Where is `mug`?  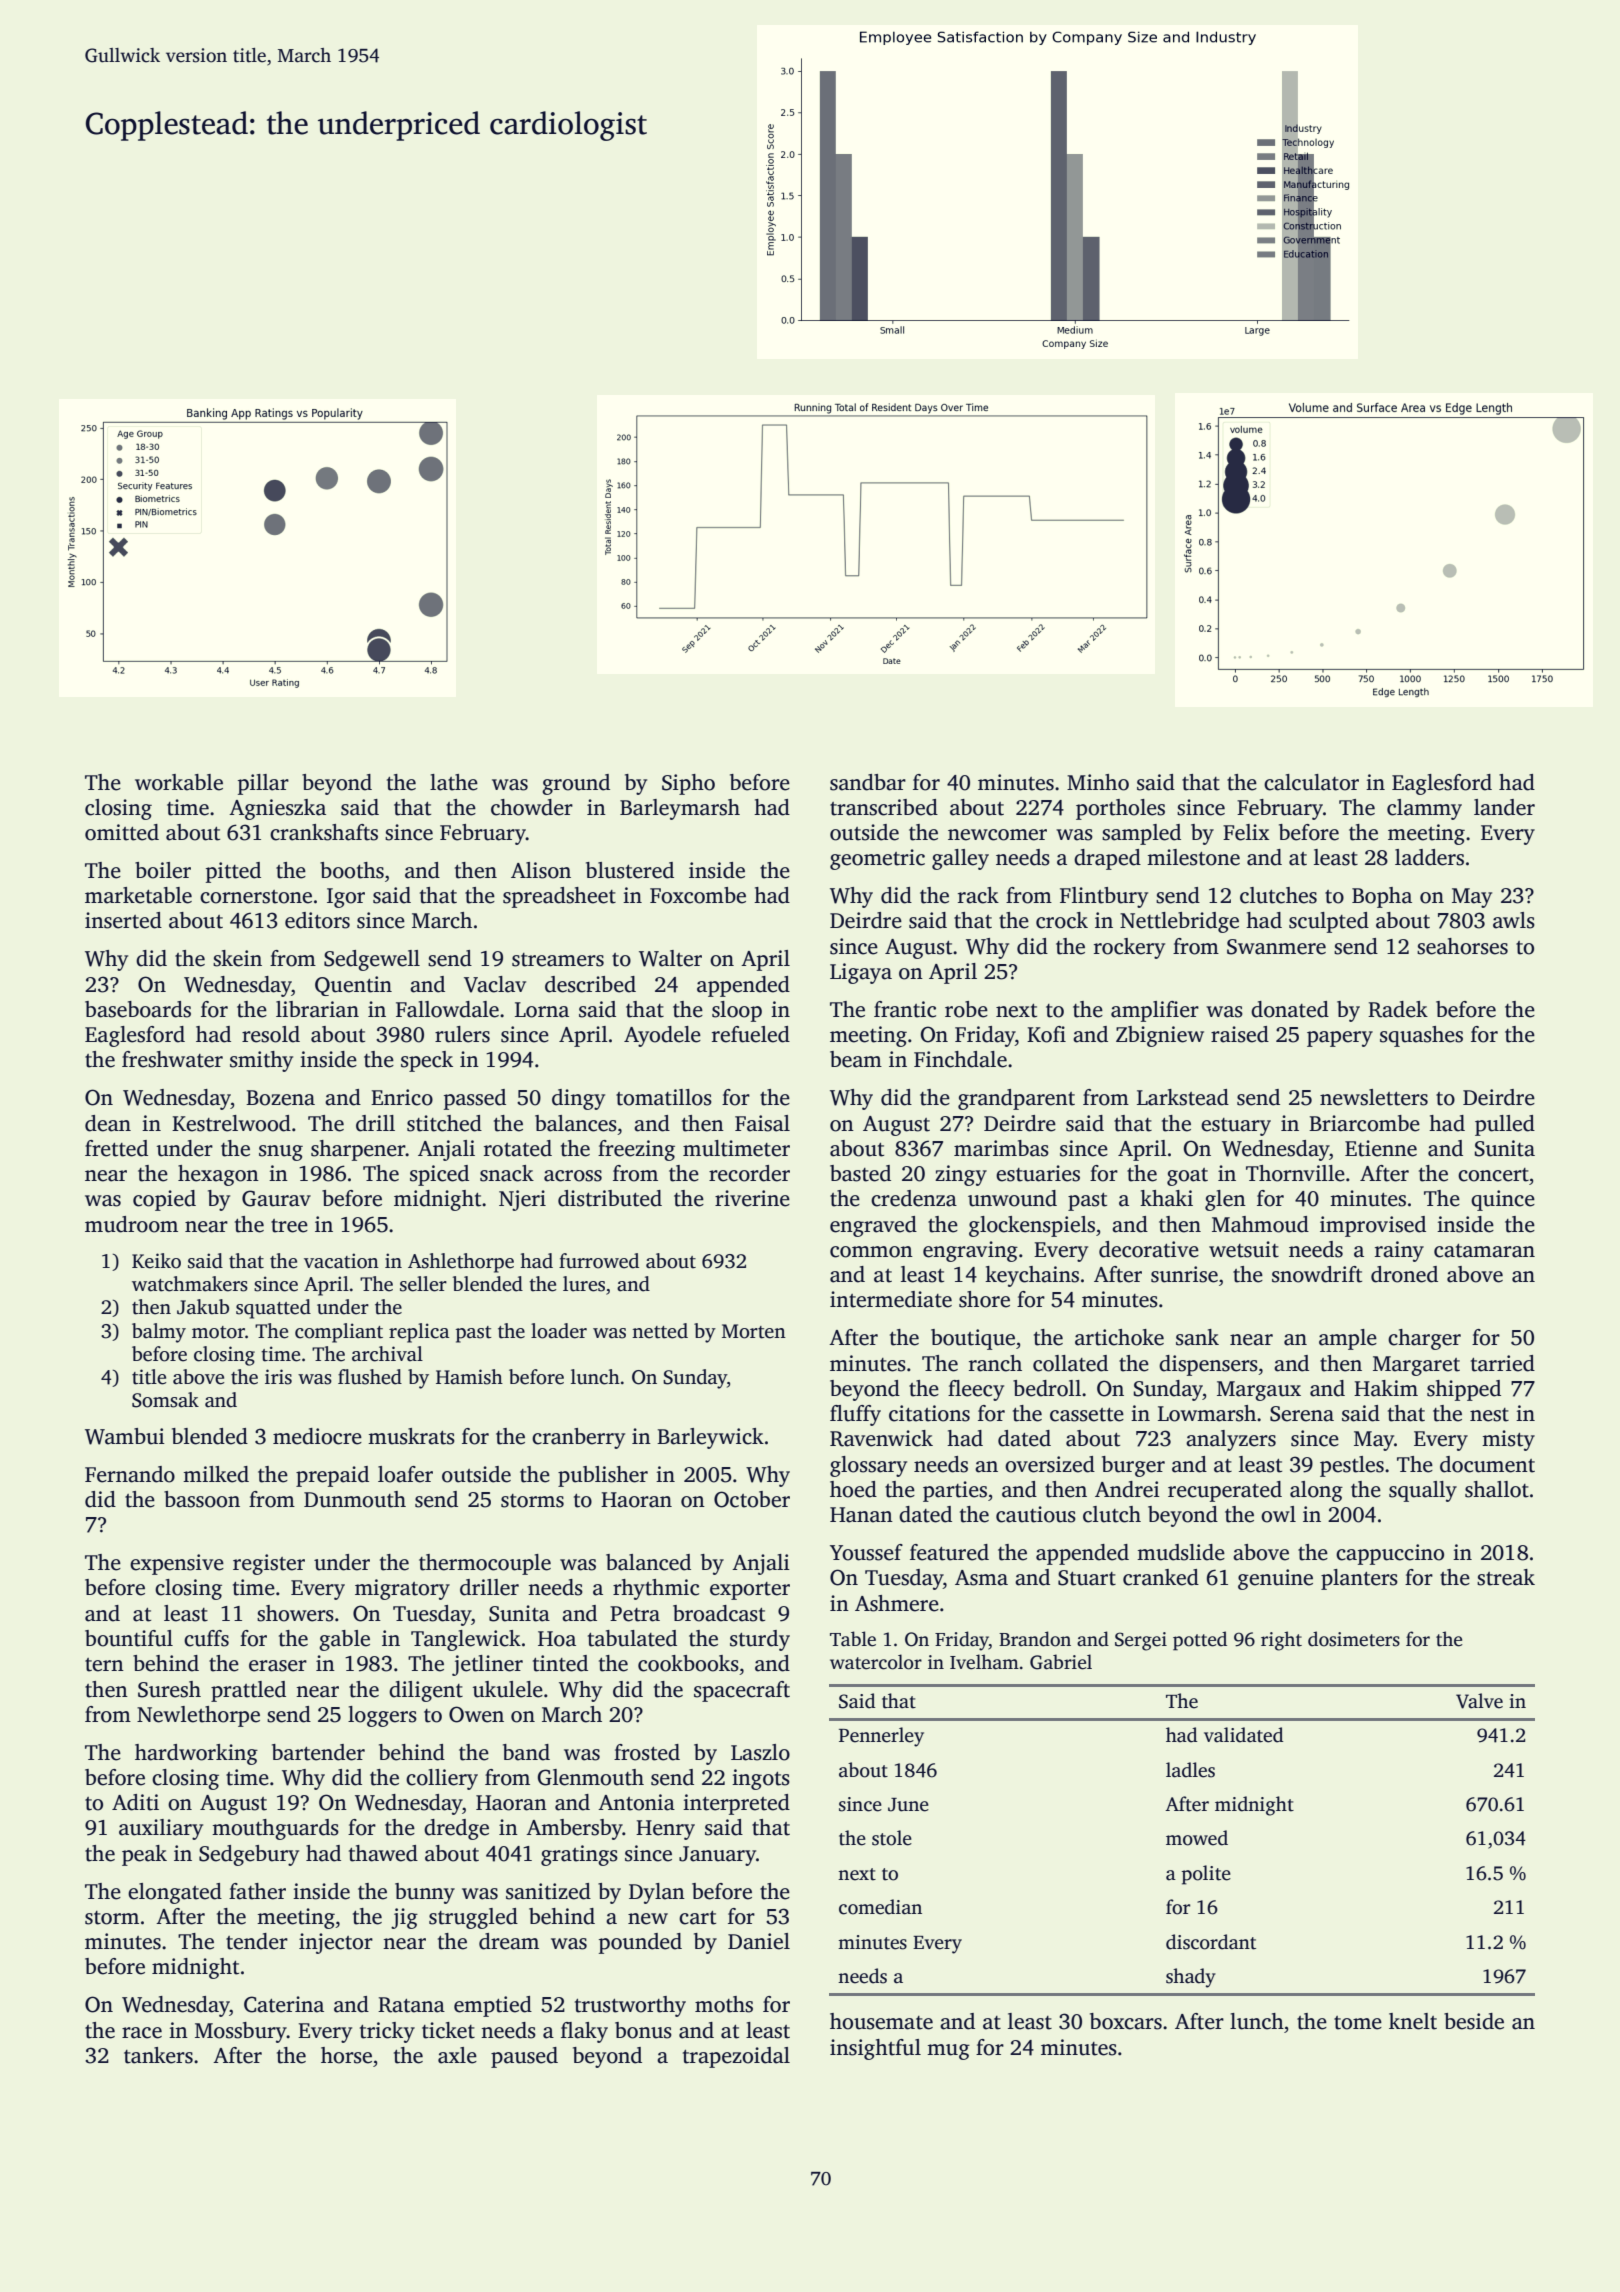
mug is located at coordinates (948, 2052).
